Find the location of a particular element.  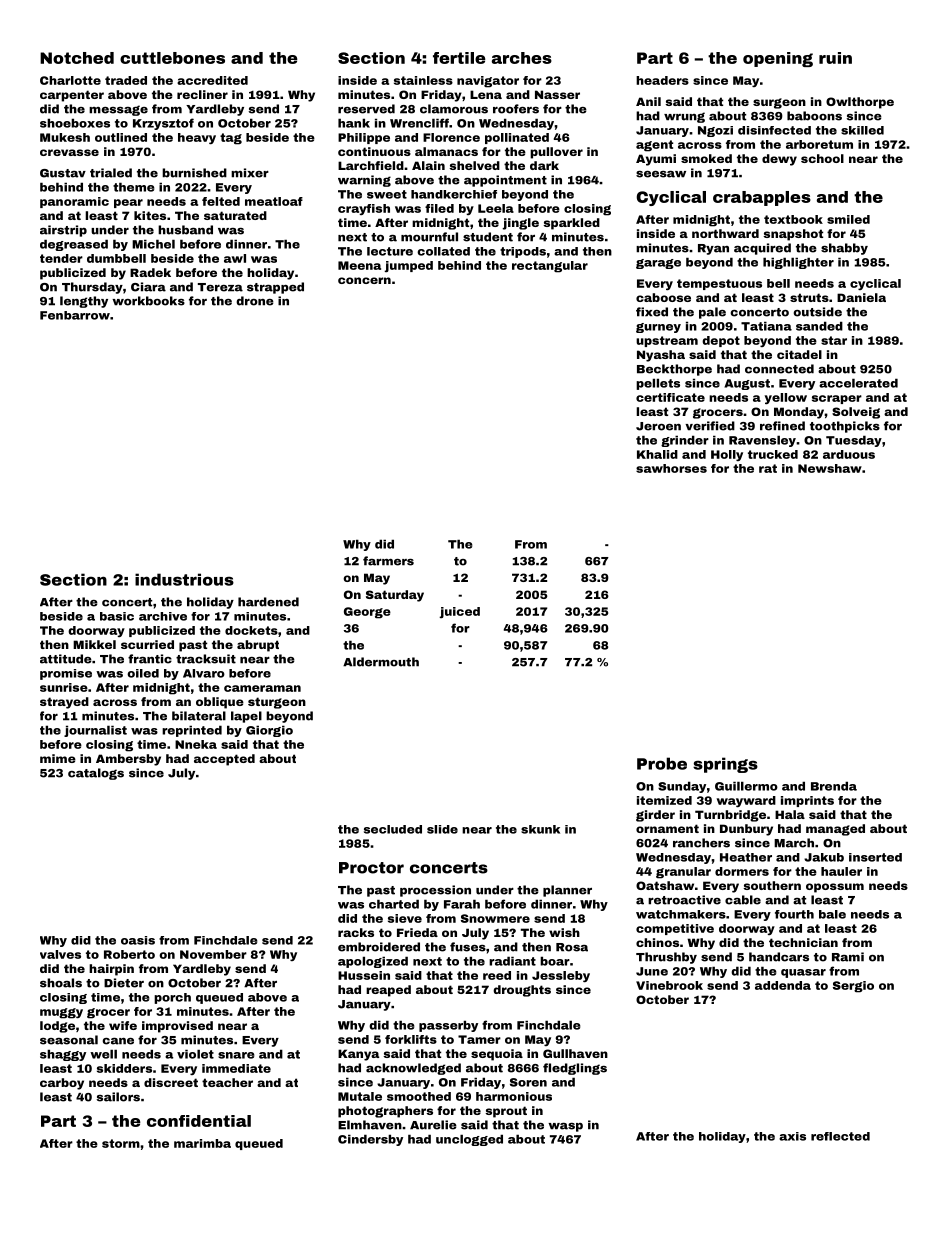

inserted is located at coordinates (875, 857).
